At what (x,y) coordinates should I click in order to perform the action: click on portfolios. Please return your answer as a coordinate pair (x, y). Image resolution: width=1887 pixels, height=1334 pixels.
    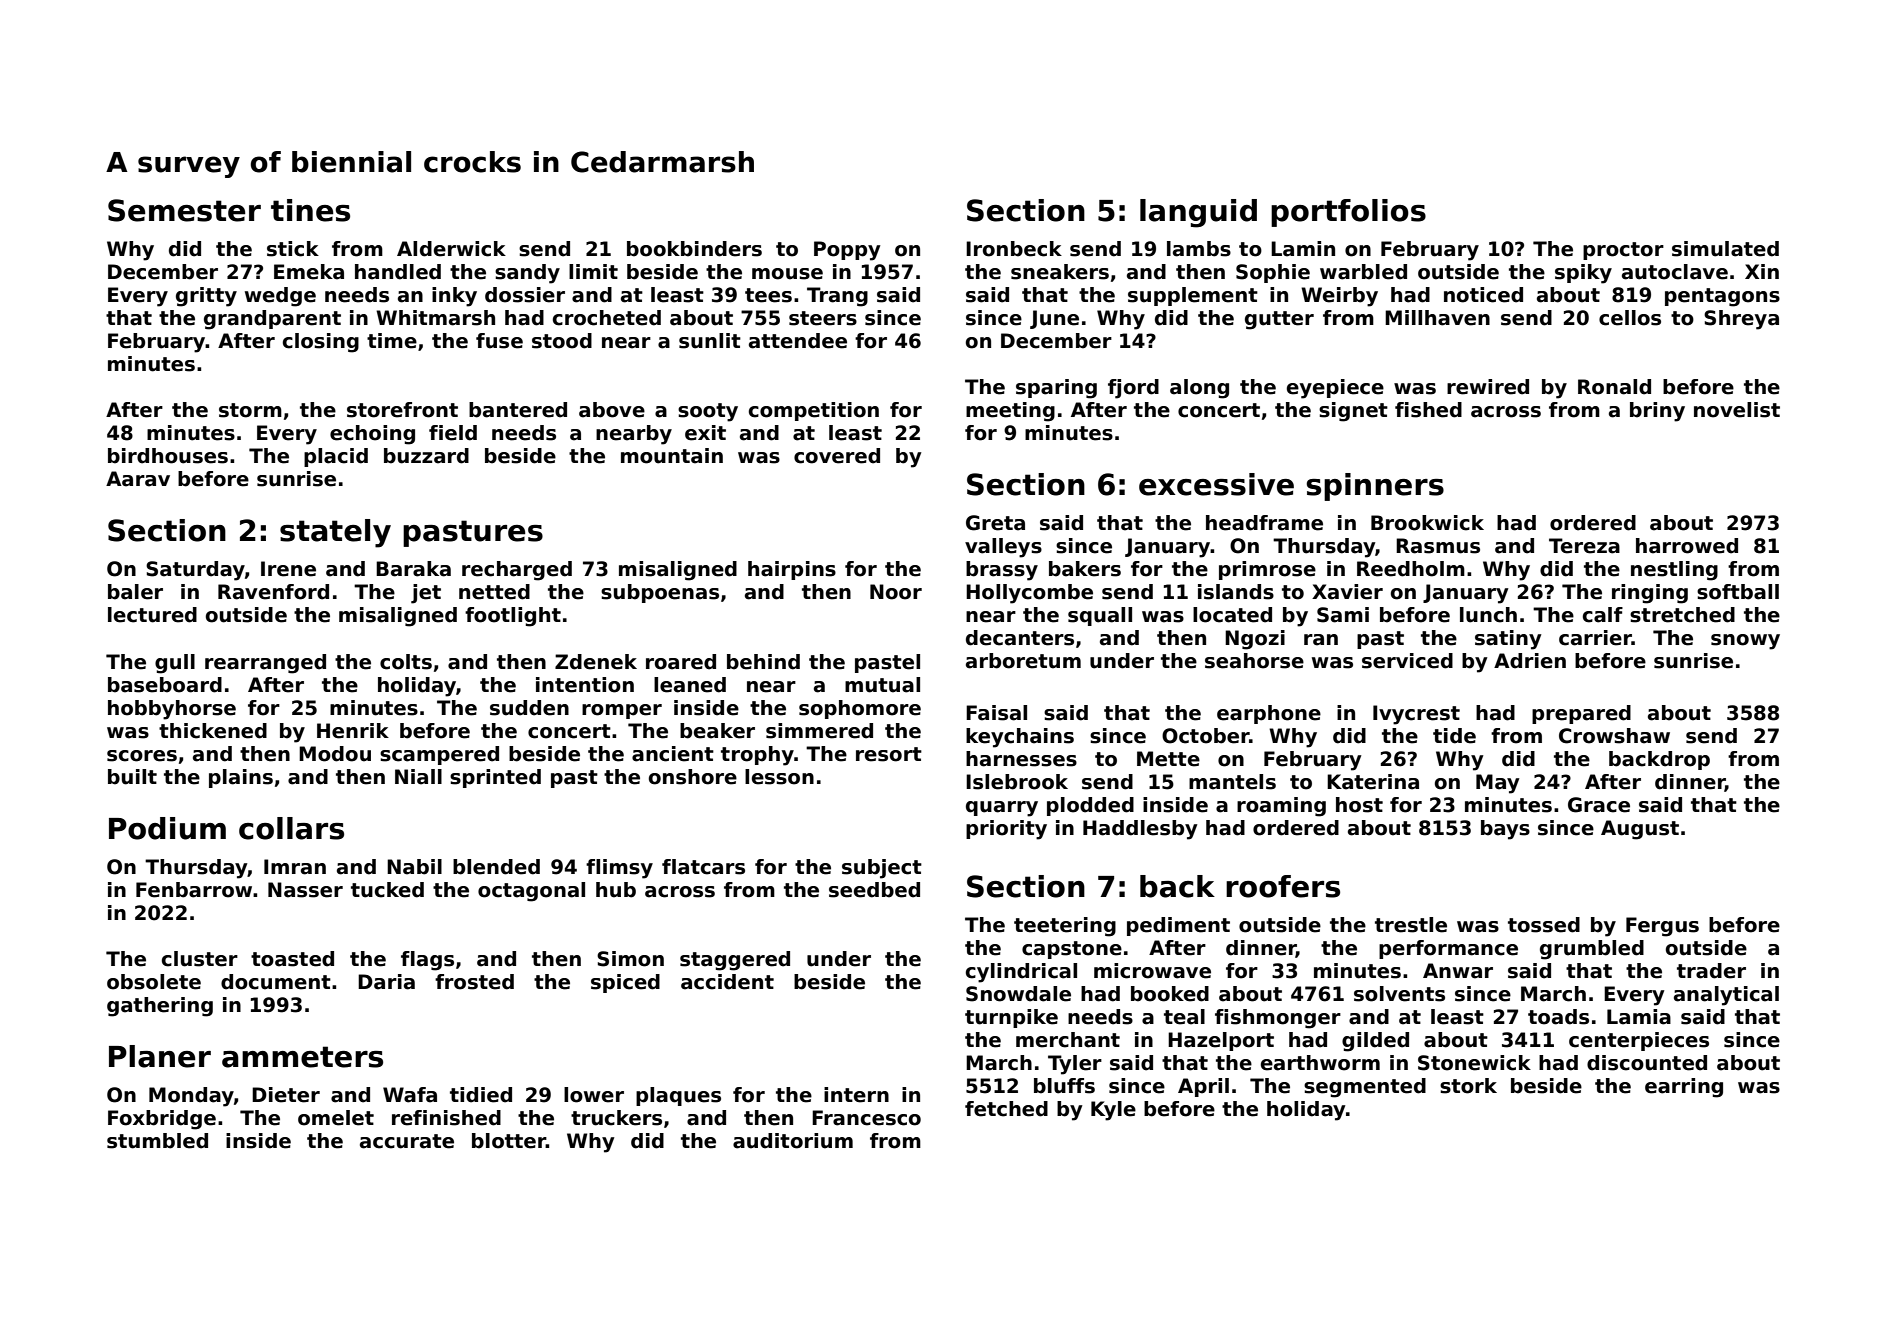
    Looking at the image, I should click on (1348, 213).
